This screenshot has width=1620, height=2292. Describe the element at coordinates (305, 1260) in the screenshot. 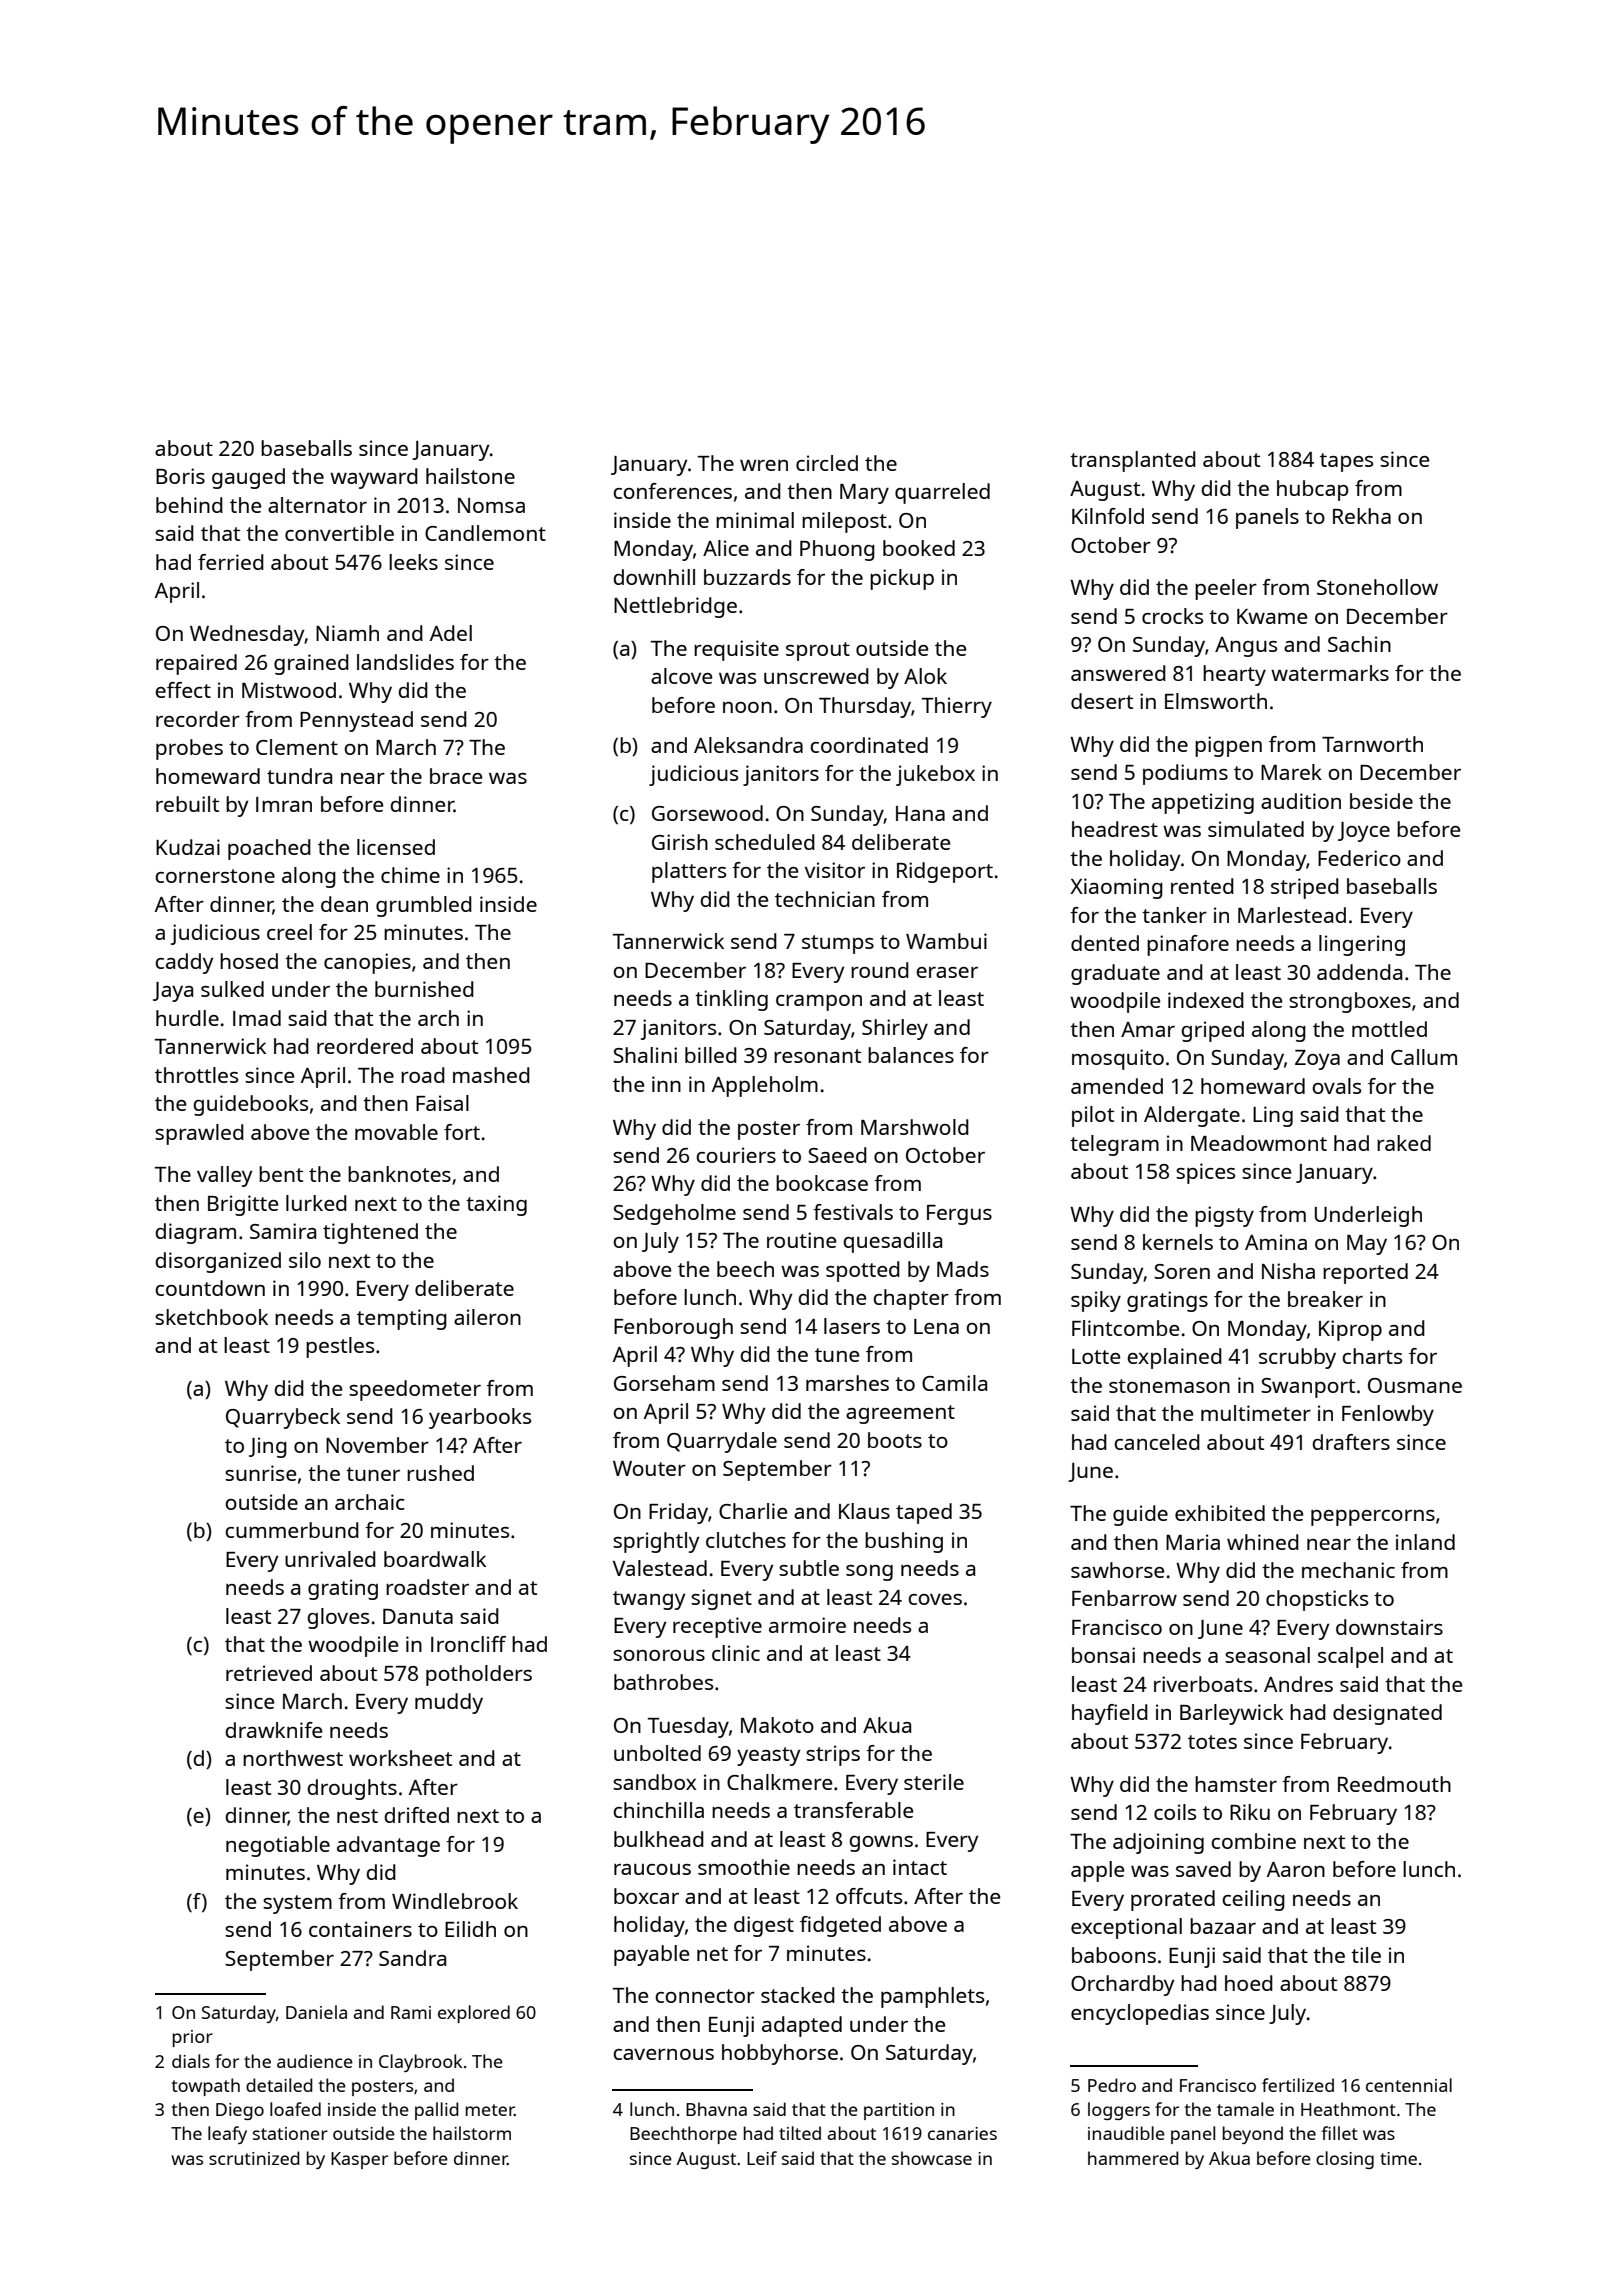

I see `silo` at that location.
